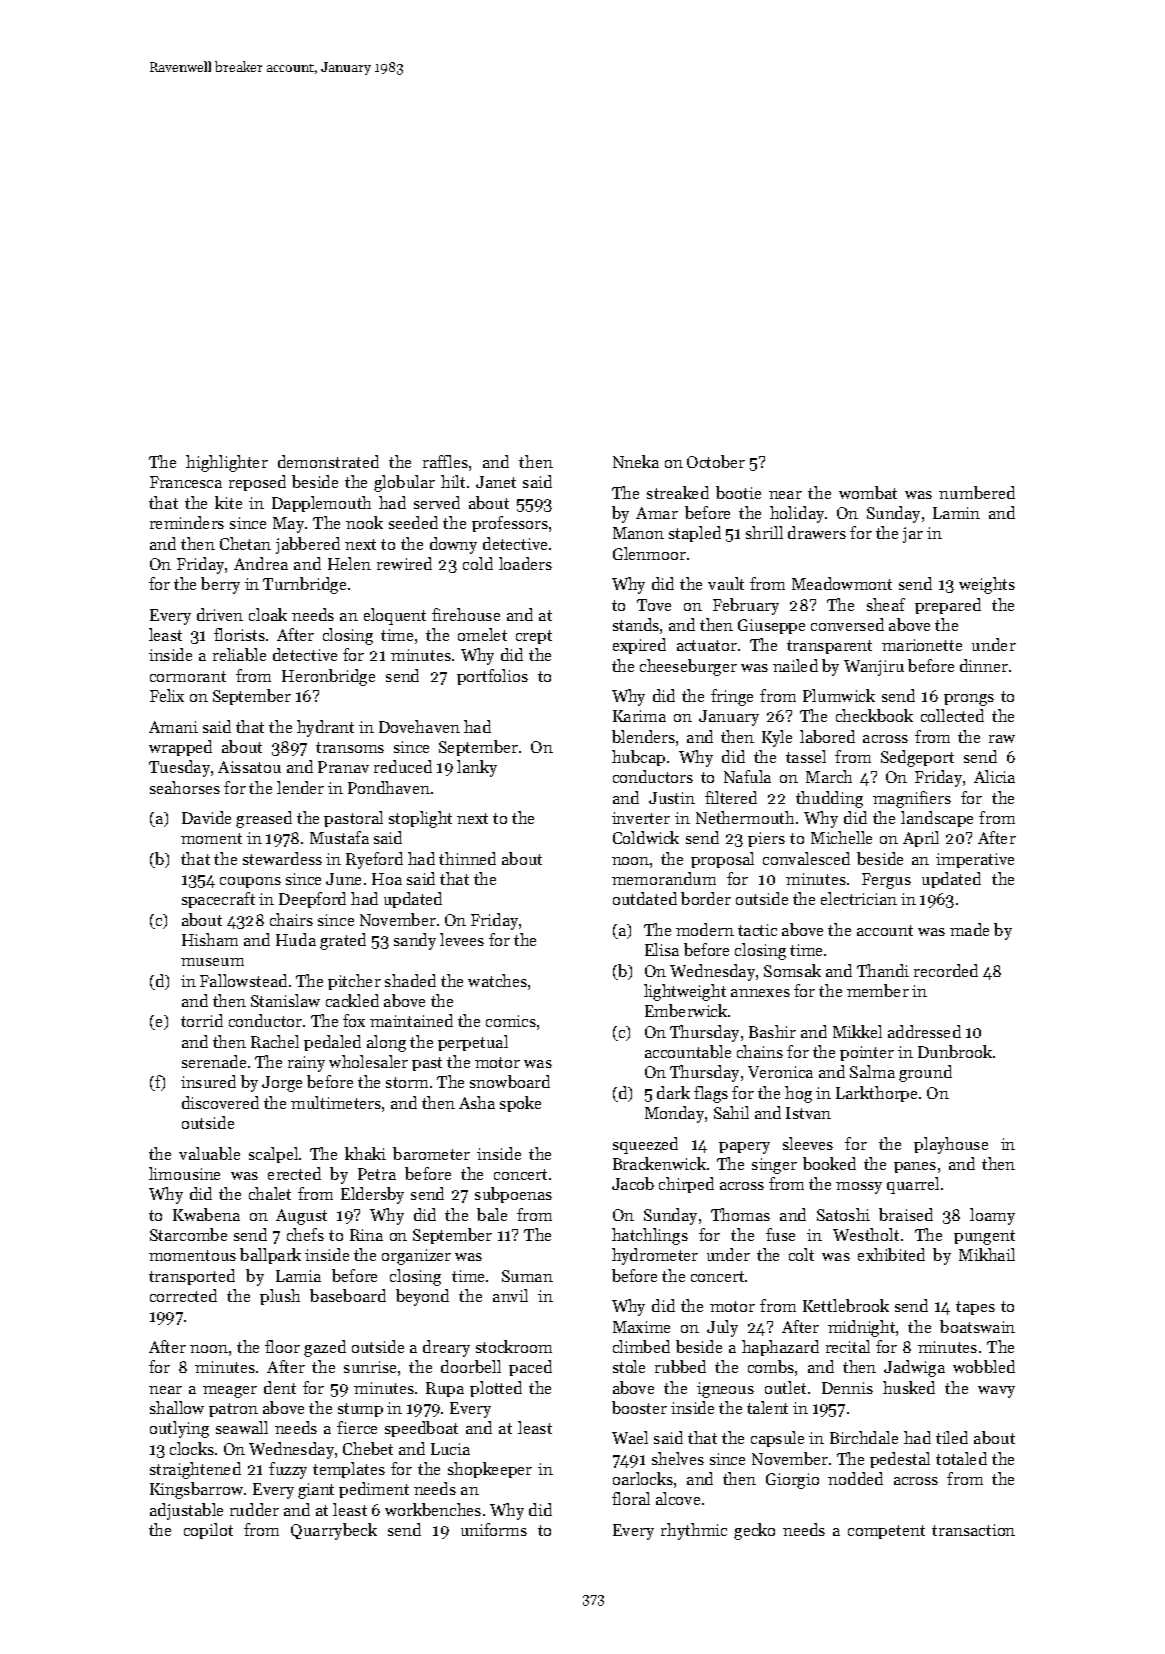 The image size is (1165, 1654). What do you see at coordinates (977, 492) in the page?
I see `numbered` at bounding box center [977, 492].
